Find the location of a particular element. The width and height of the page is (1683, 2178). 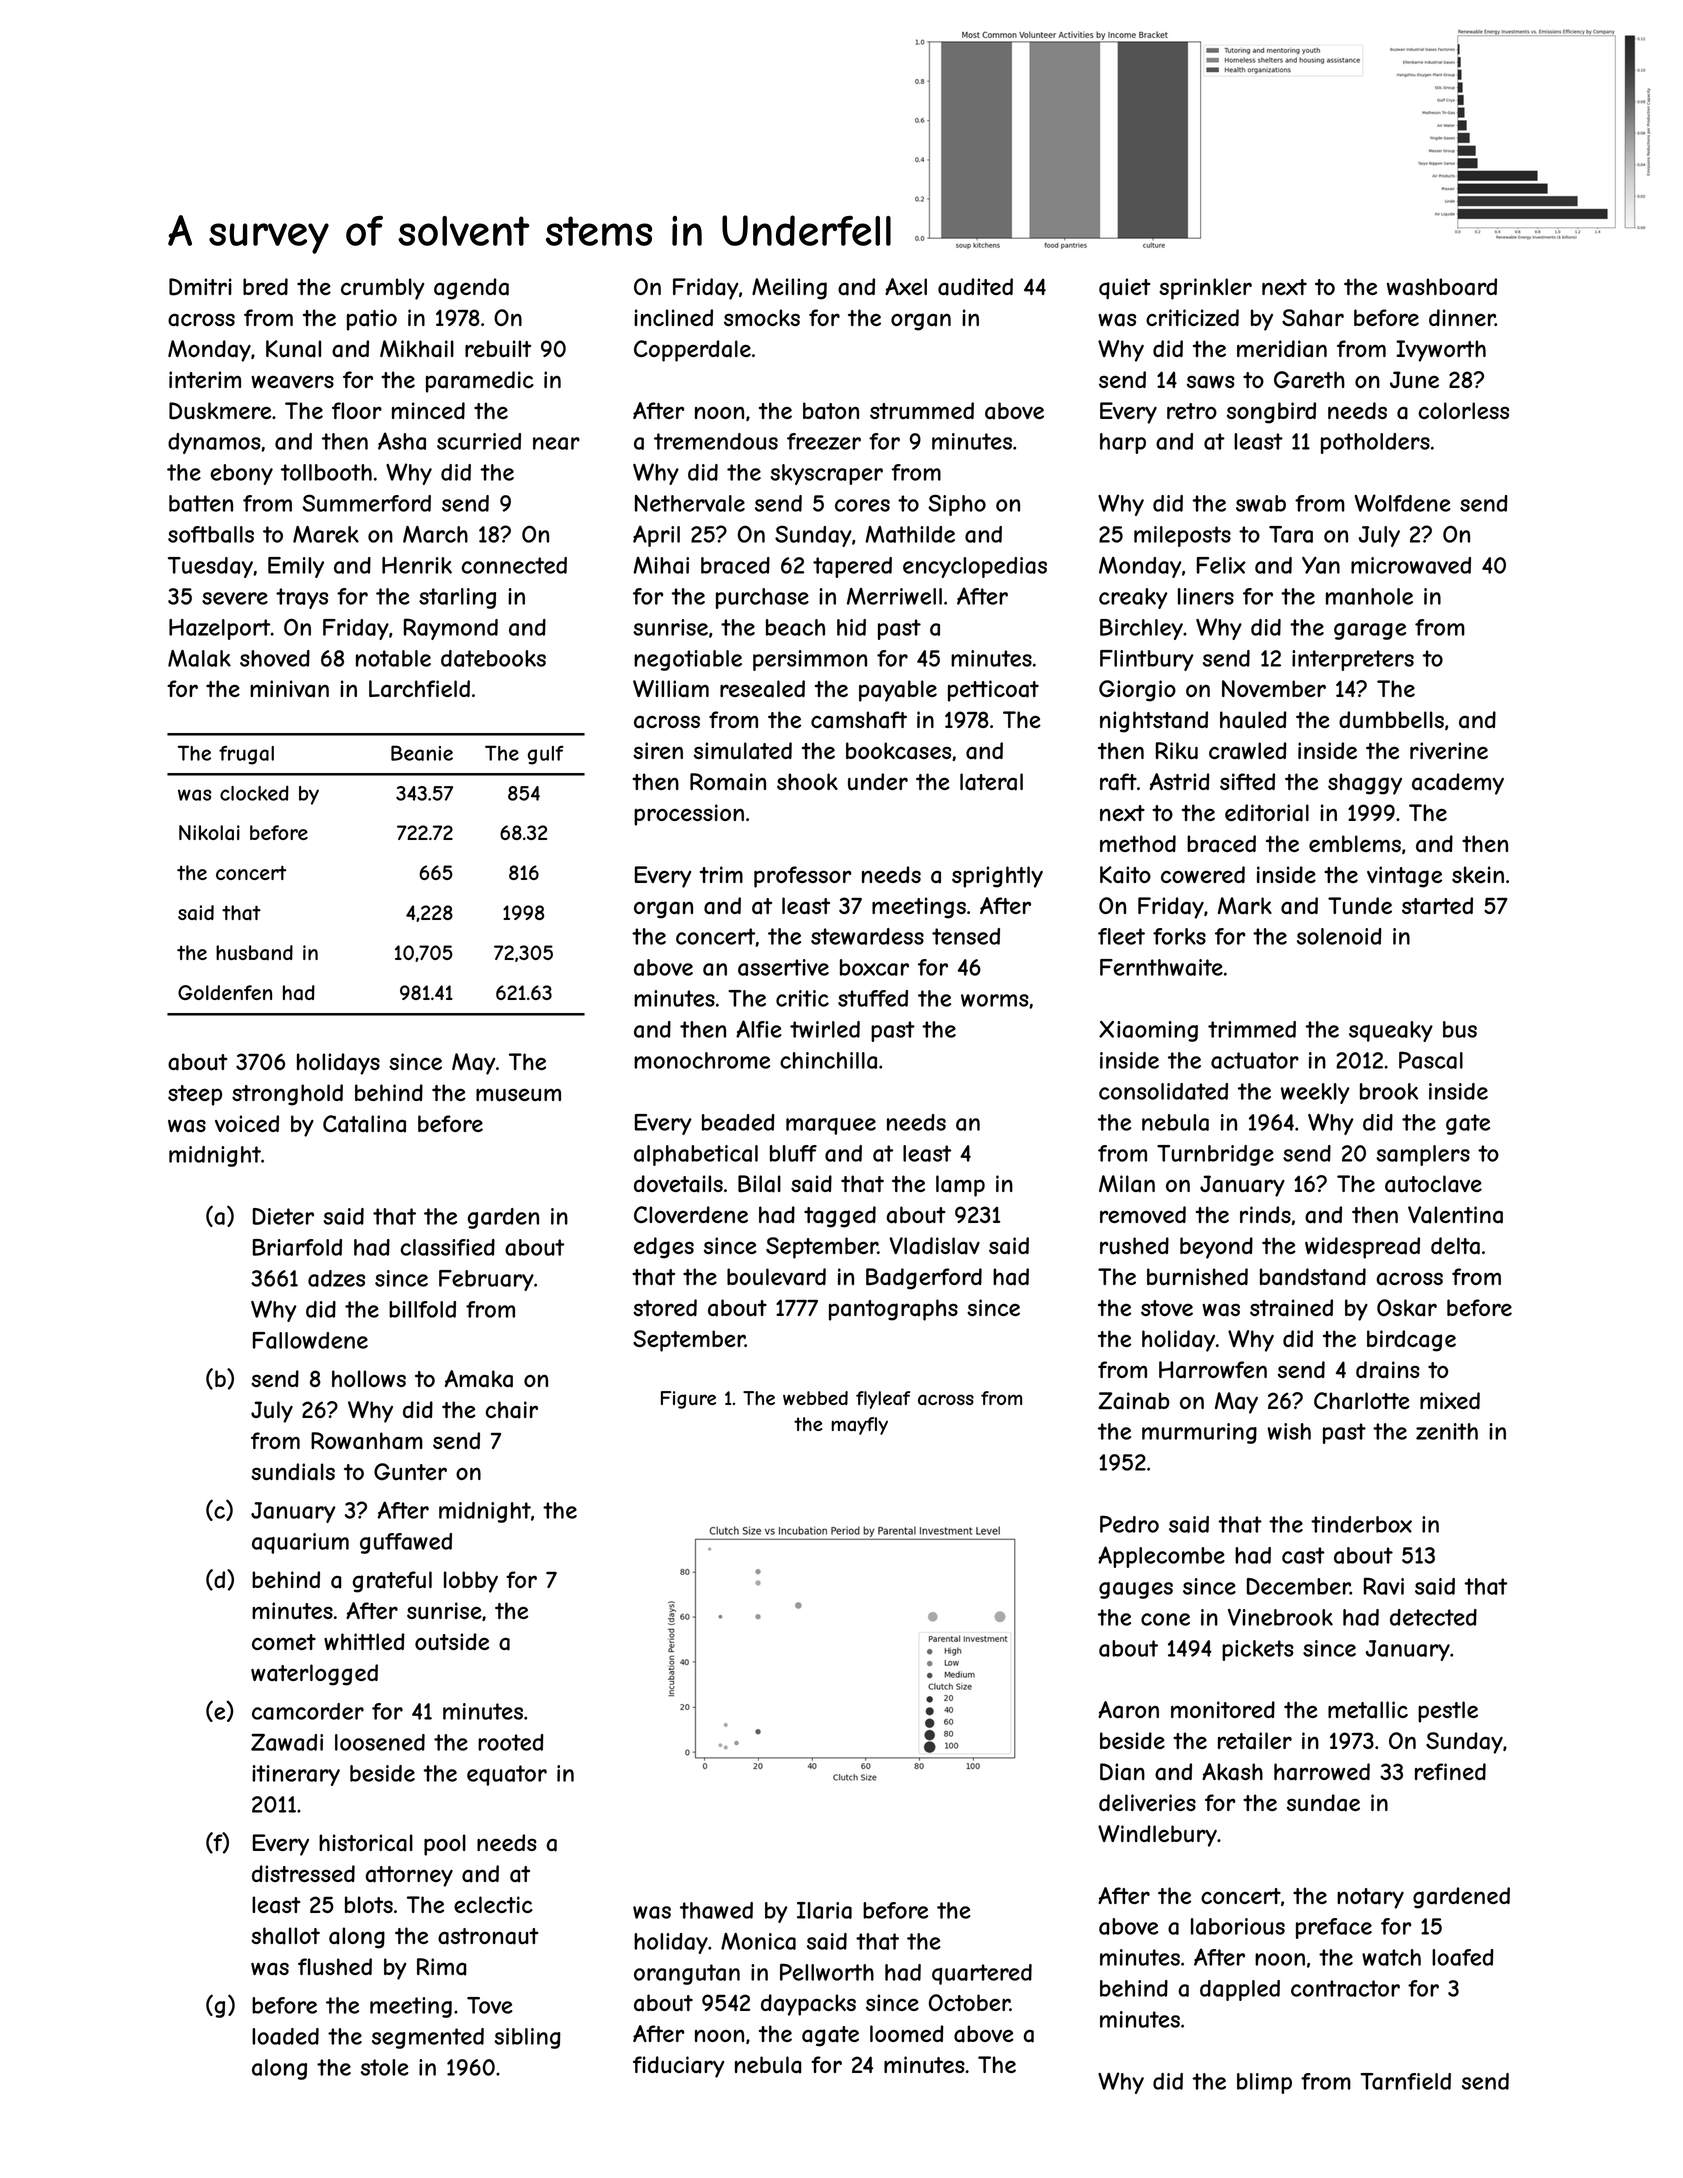

comet is located at coordinates (284, 1642).
